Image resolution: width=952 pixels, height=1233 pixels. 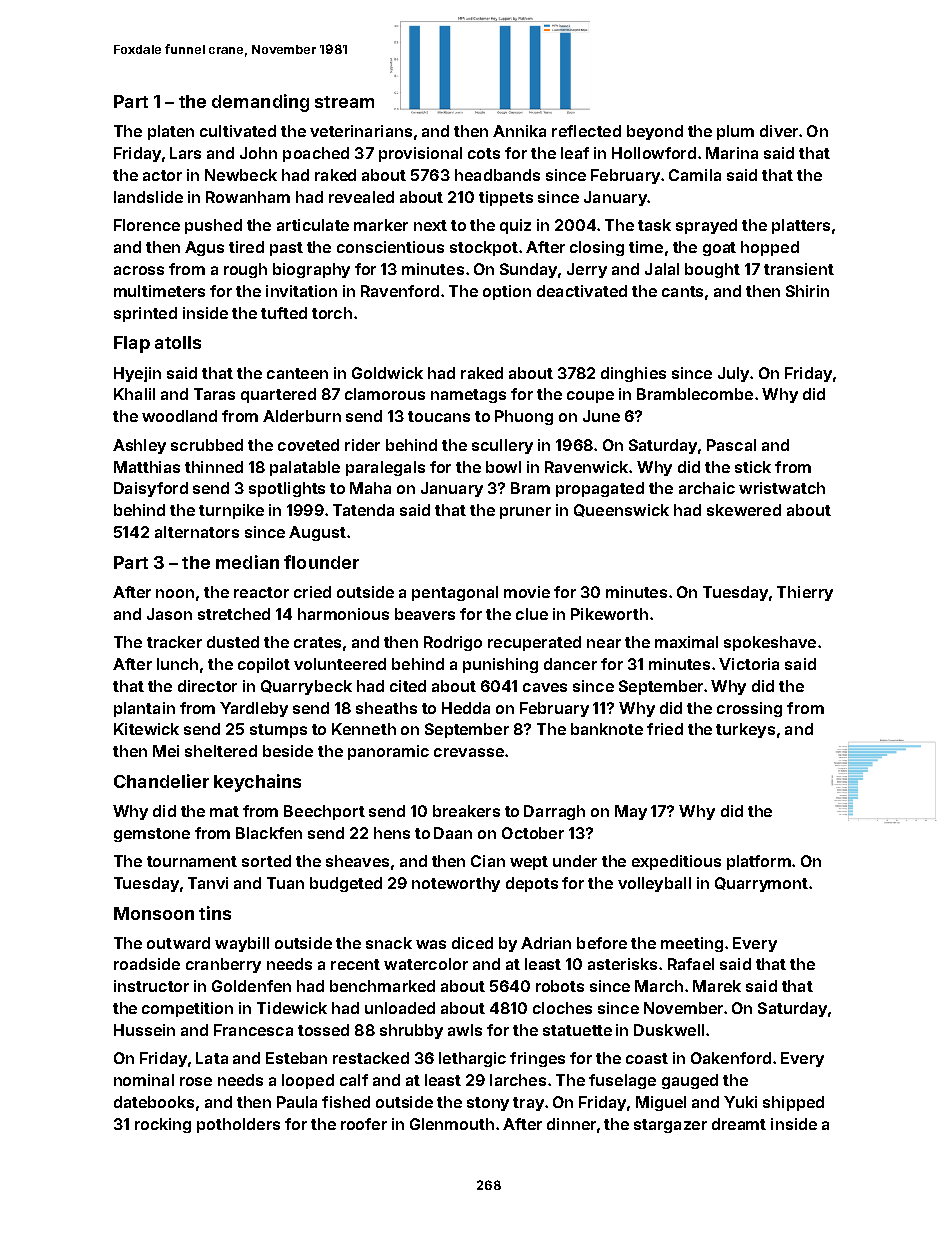 I want to click on tufted, so click(x=284, y=313).
